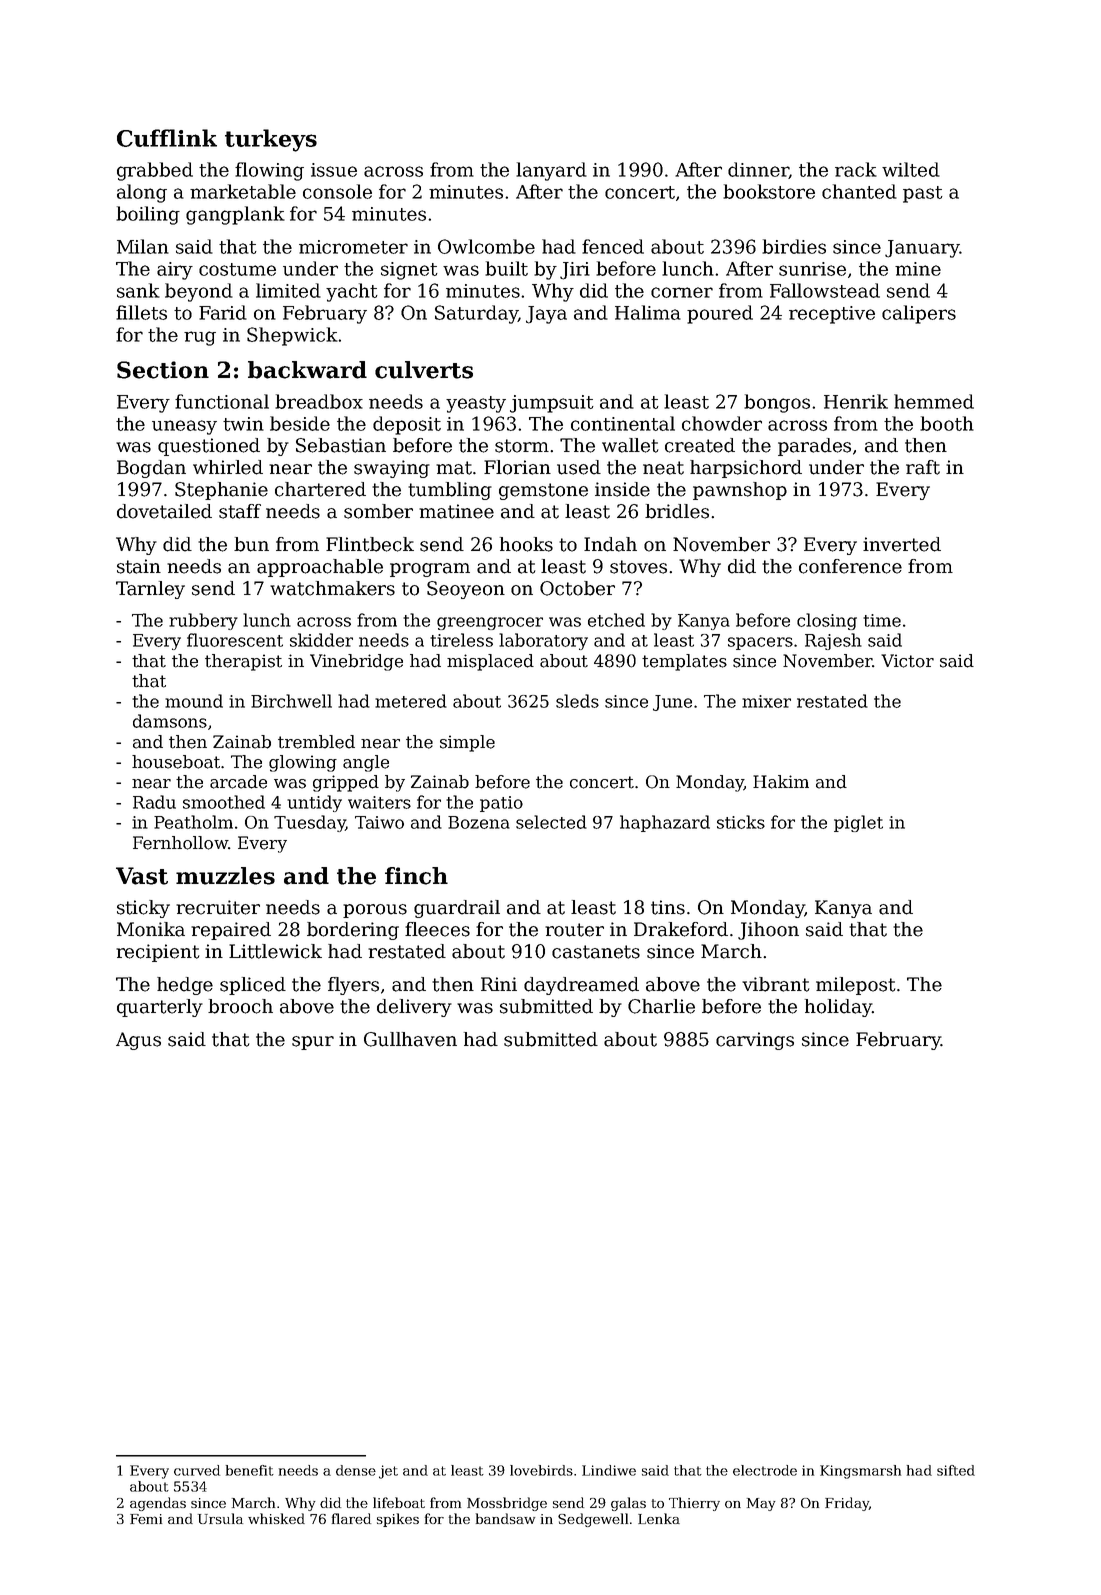  I want to click on Femi, so click(146, 1519).
